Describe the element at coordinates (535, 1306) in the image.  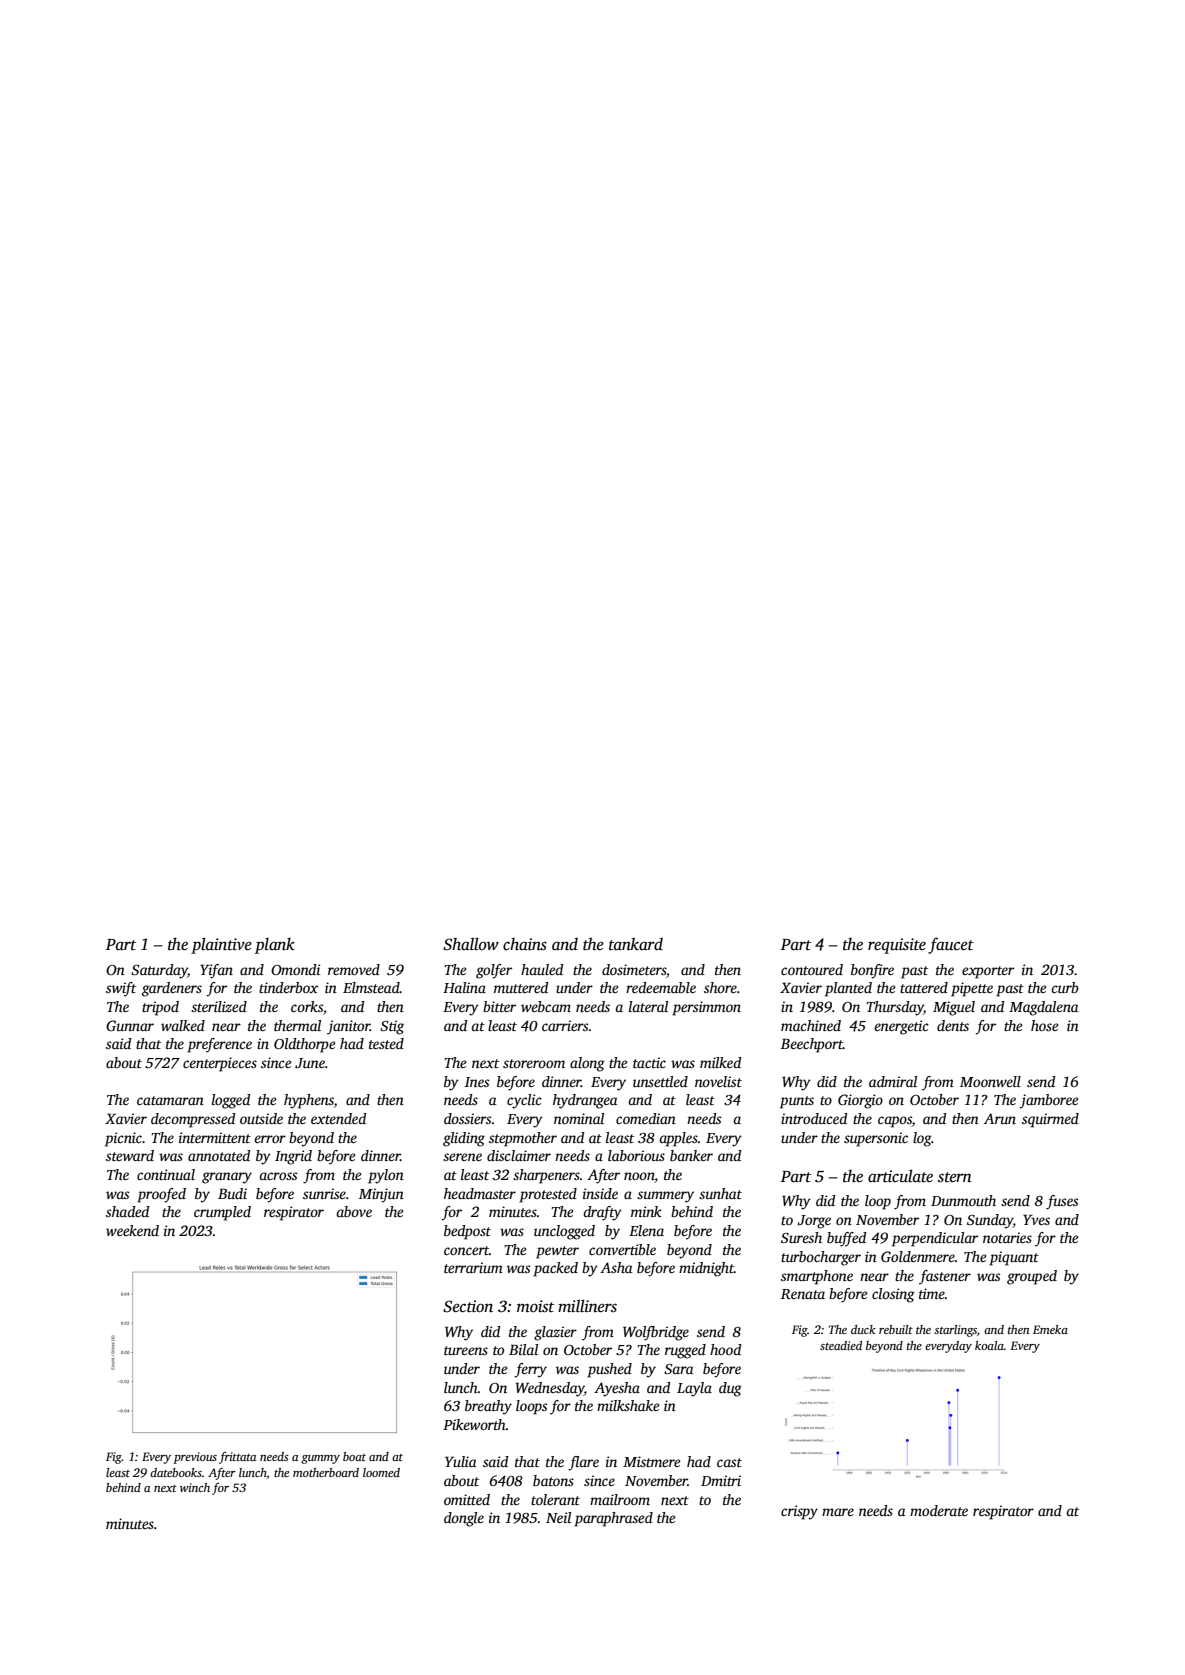
I see `moist` at that location.
